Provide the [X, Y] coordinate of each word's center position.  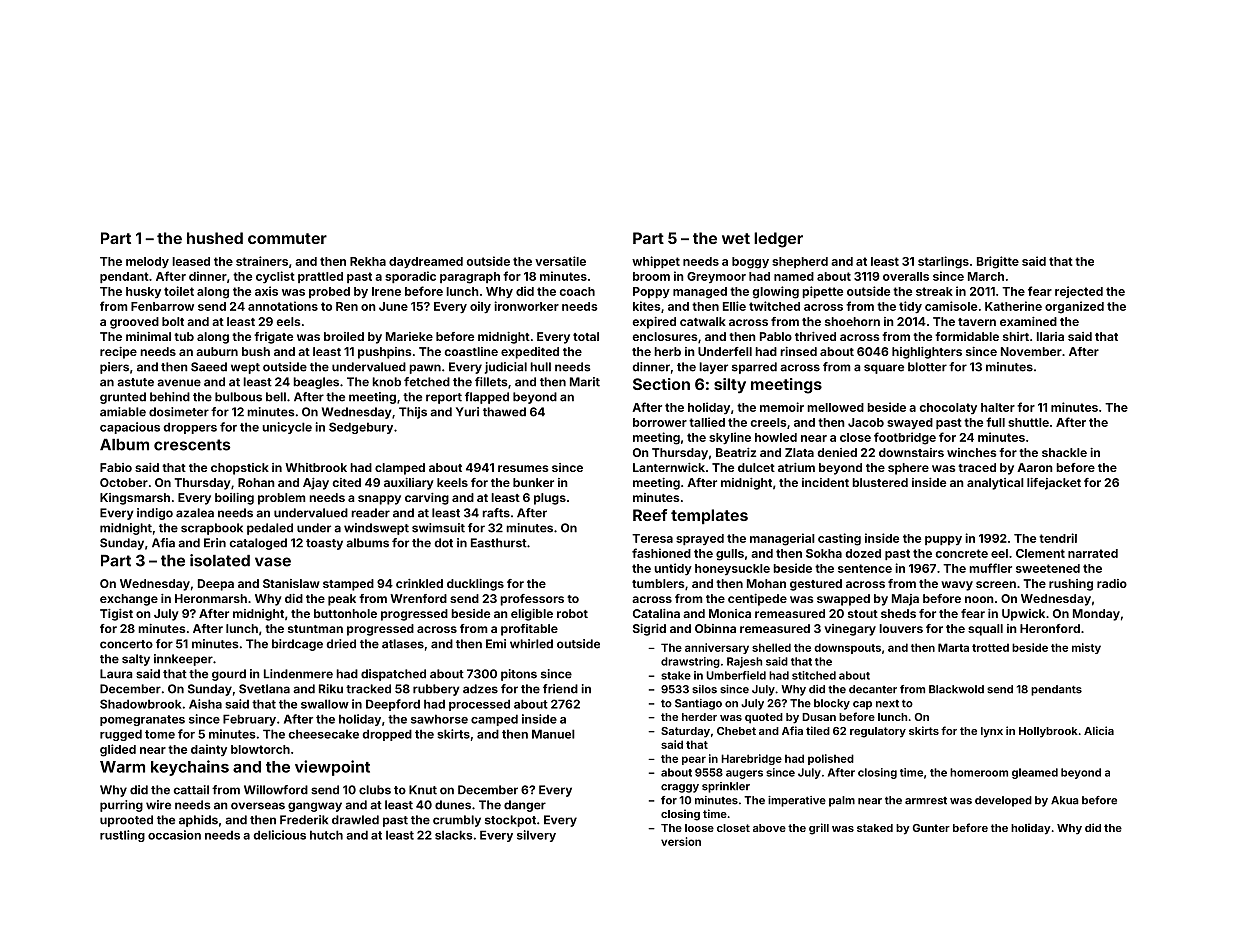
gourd [229, 675]
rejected [1079, 292]
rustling [122, 836]
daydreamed [426, 262]
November [1031, 351]
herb [667, 351]
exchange [129, 600]
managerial [782, 539]
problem [282, 499]
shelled [771, 647]
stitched [814, 675]
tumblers [658, 583]
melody [147, 262]
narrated [1093, 553]
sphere [908, 469]
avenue [179, 383]
